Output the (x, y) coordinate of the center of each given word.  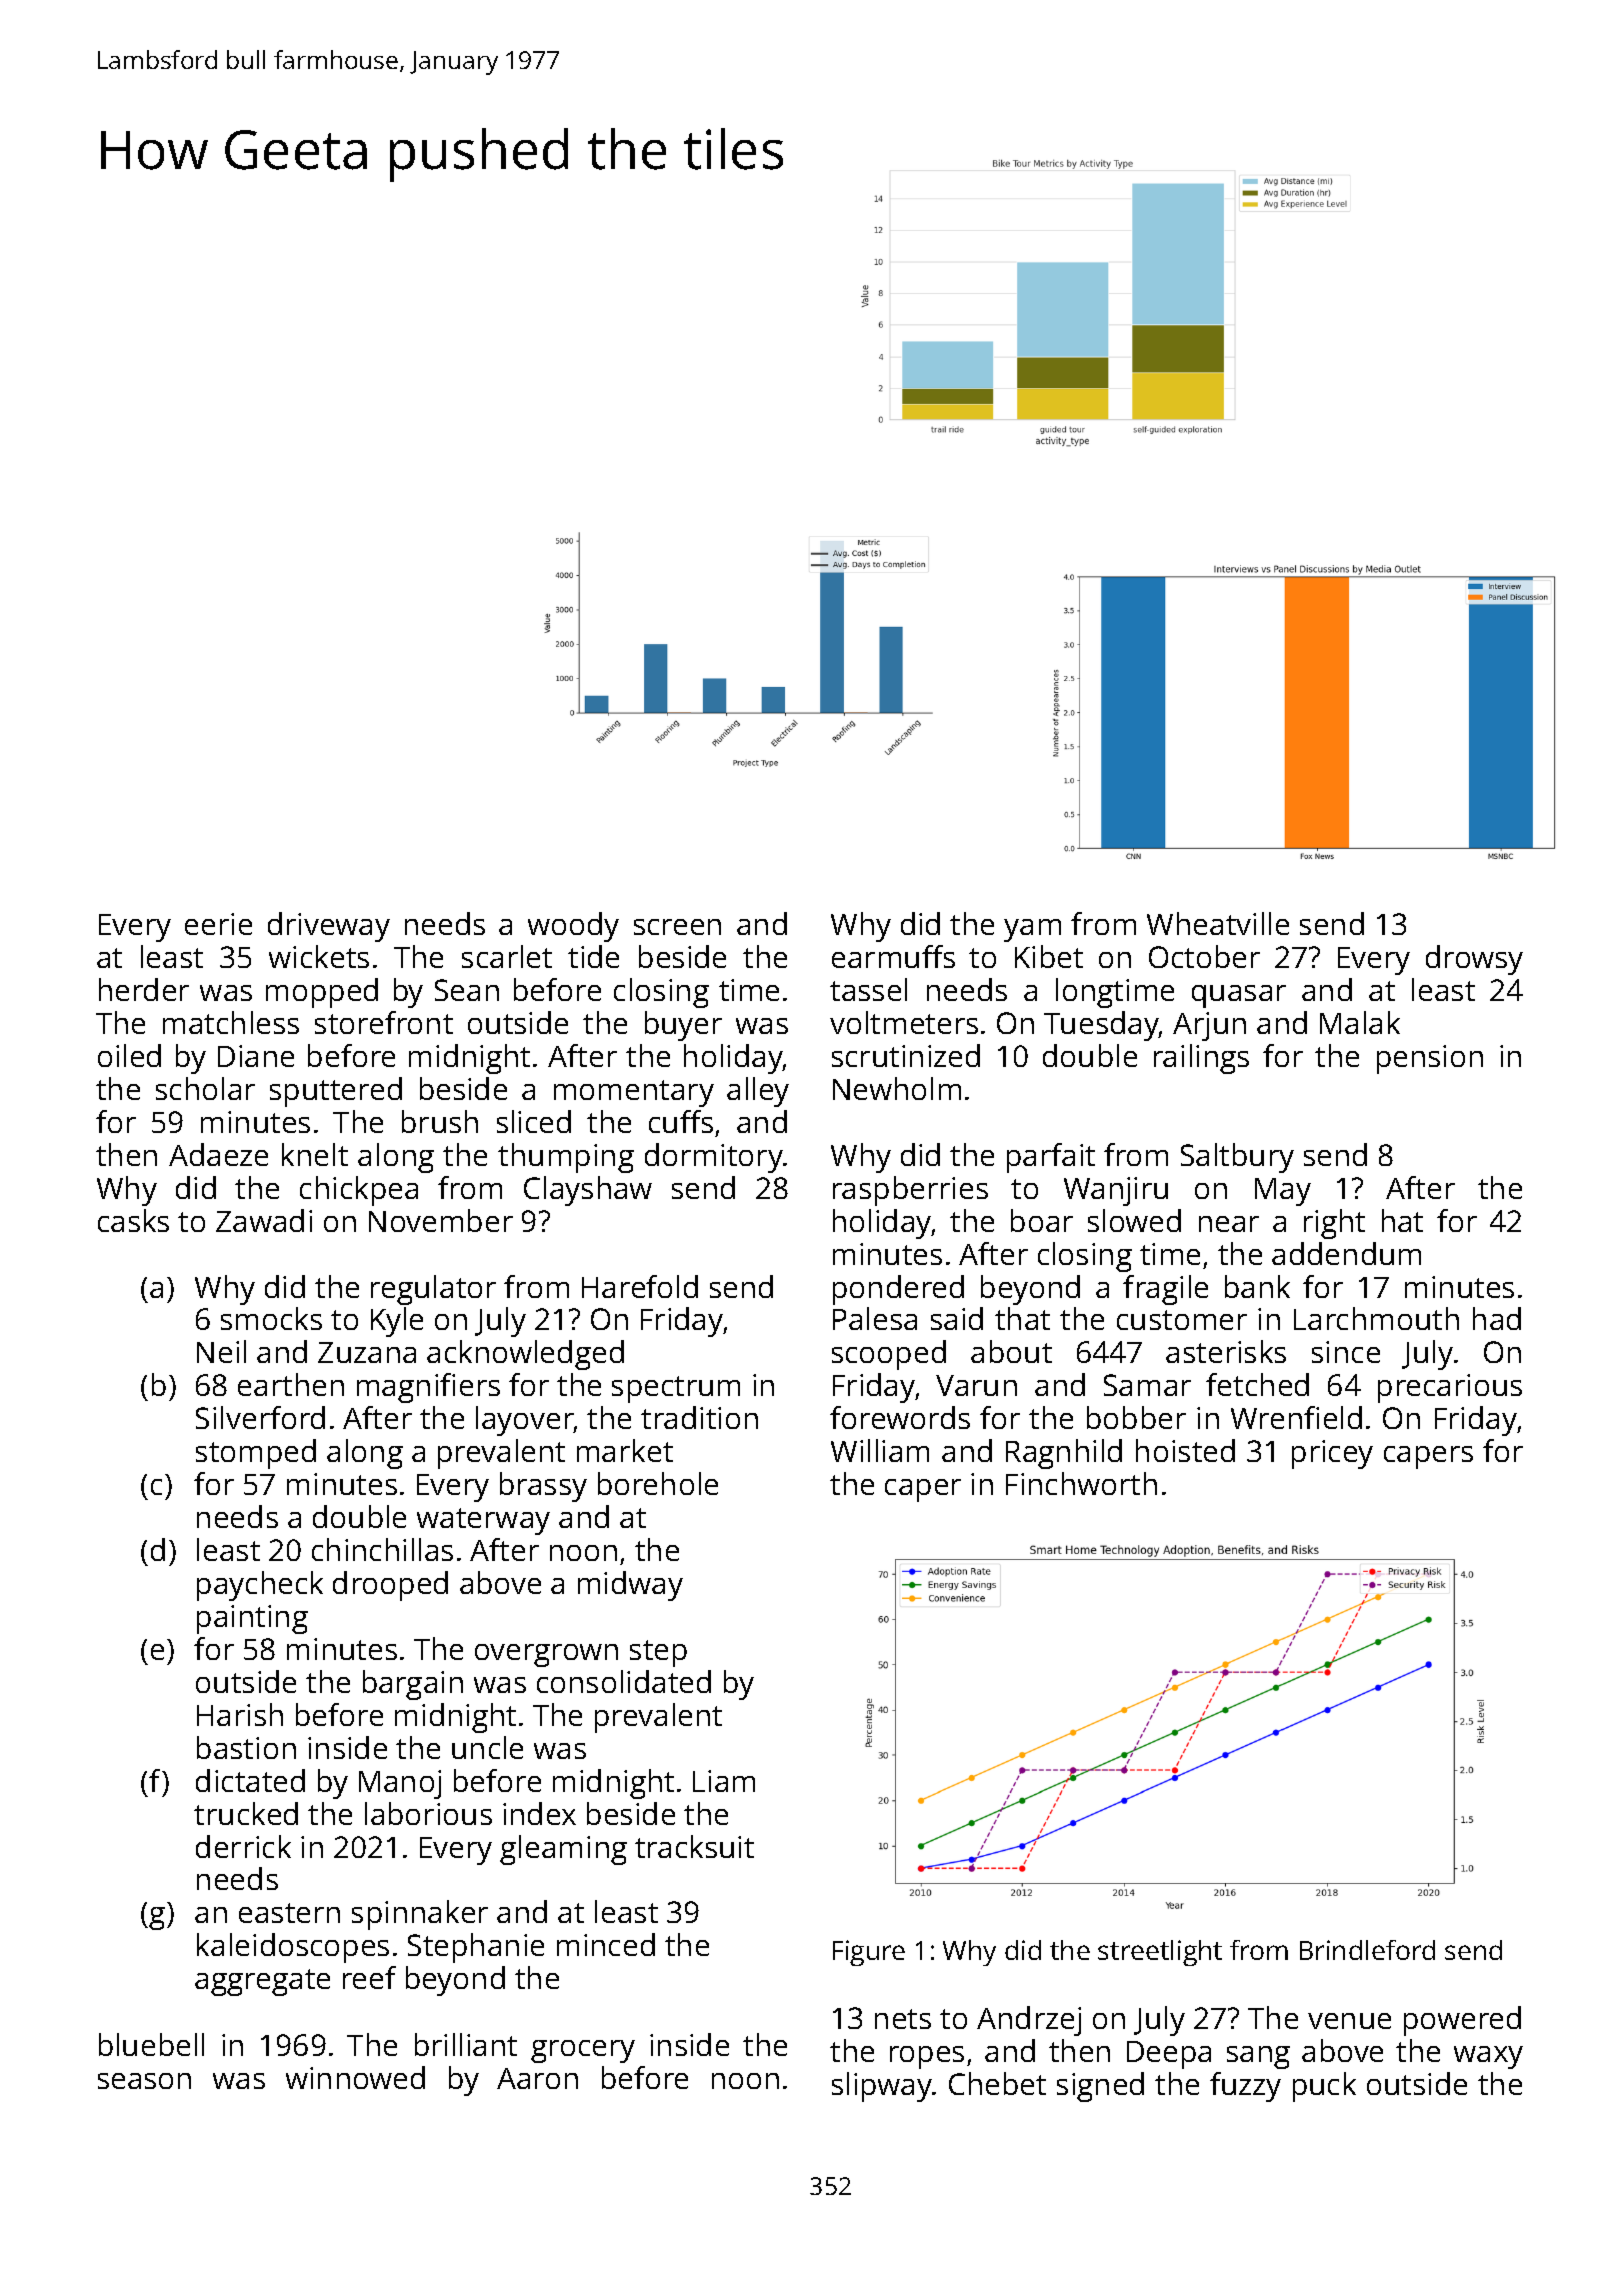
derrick (243, 1846)
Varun (976, 1385)
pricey (1332, 1454)
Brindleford (1367, 1950)
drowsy (1474, 960)
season (144, 2081)
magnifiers (428, 1388)
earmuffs (893, 956)
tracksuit (694, 1846)
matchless (231, 1022)
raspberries (910, 1191)
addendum (1346, 1253)
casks (133, 1220)
